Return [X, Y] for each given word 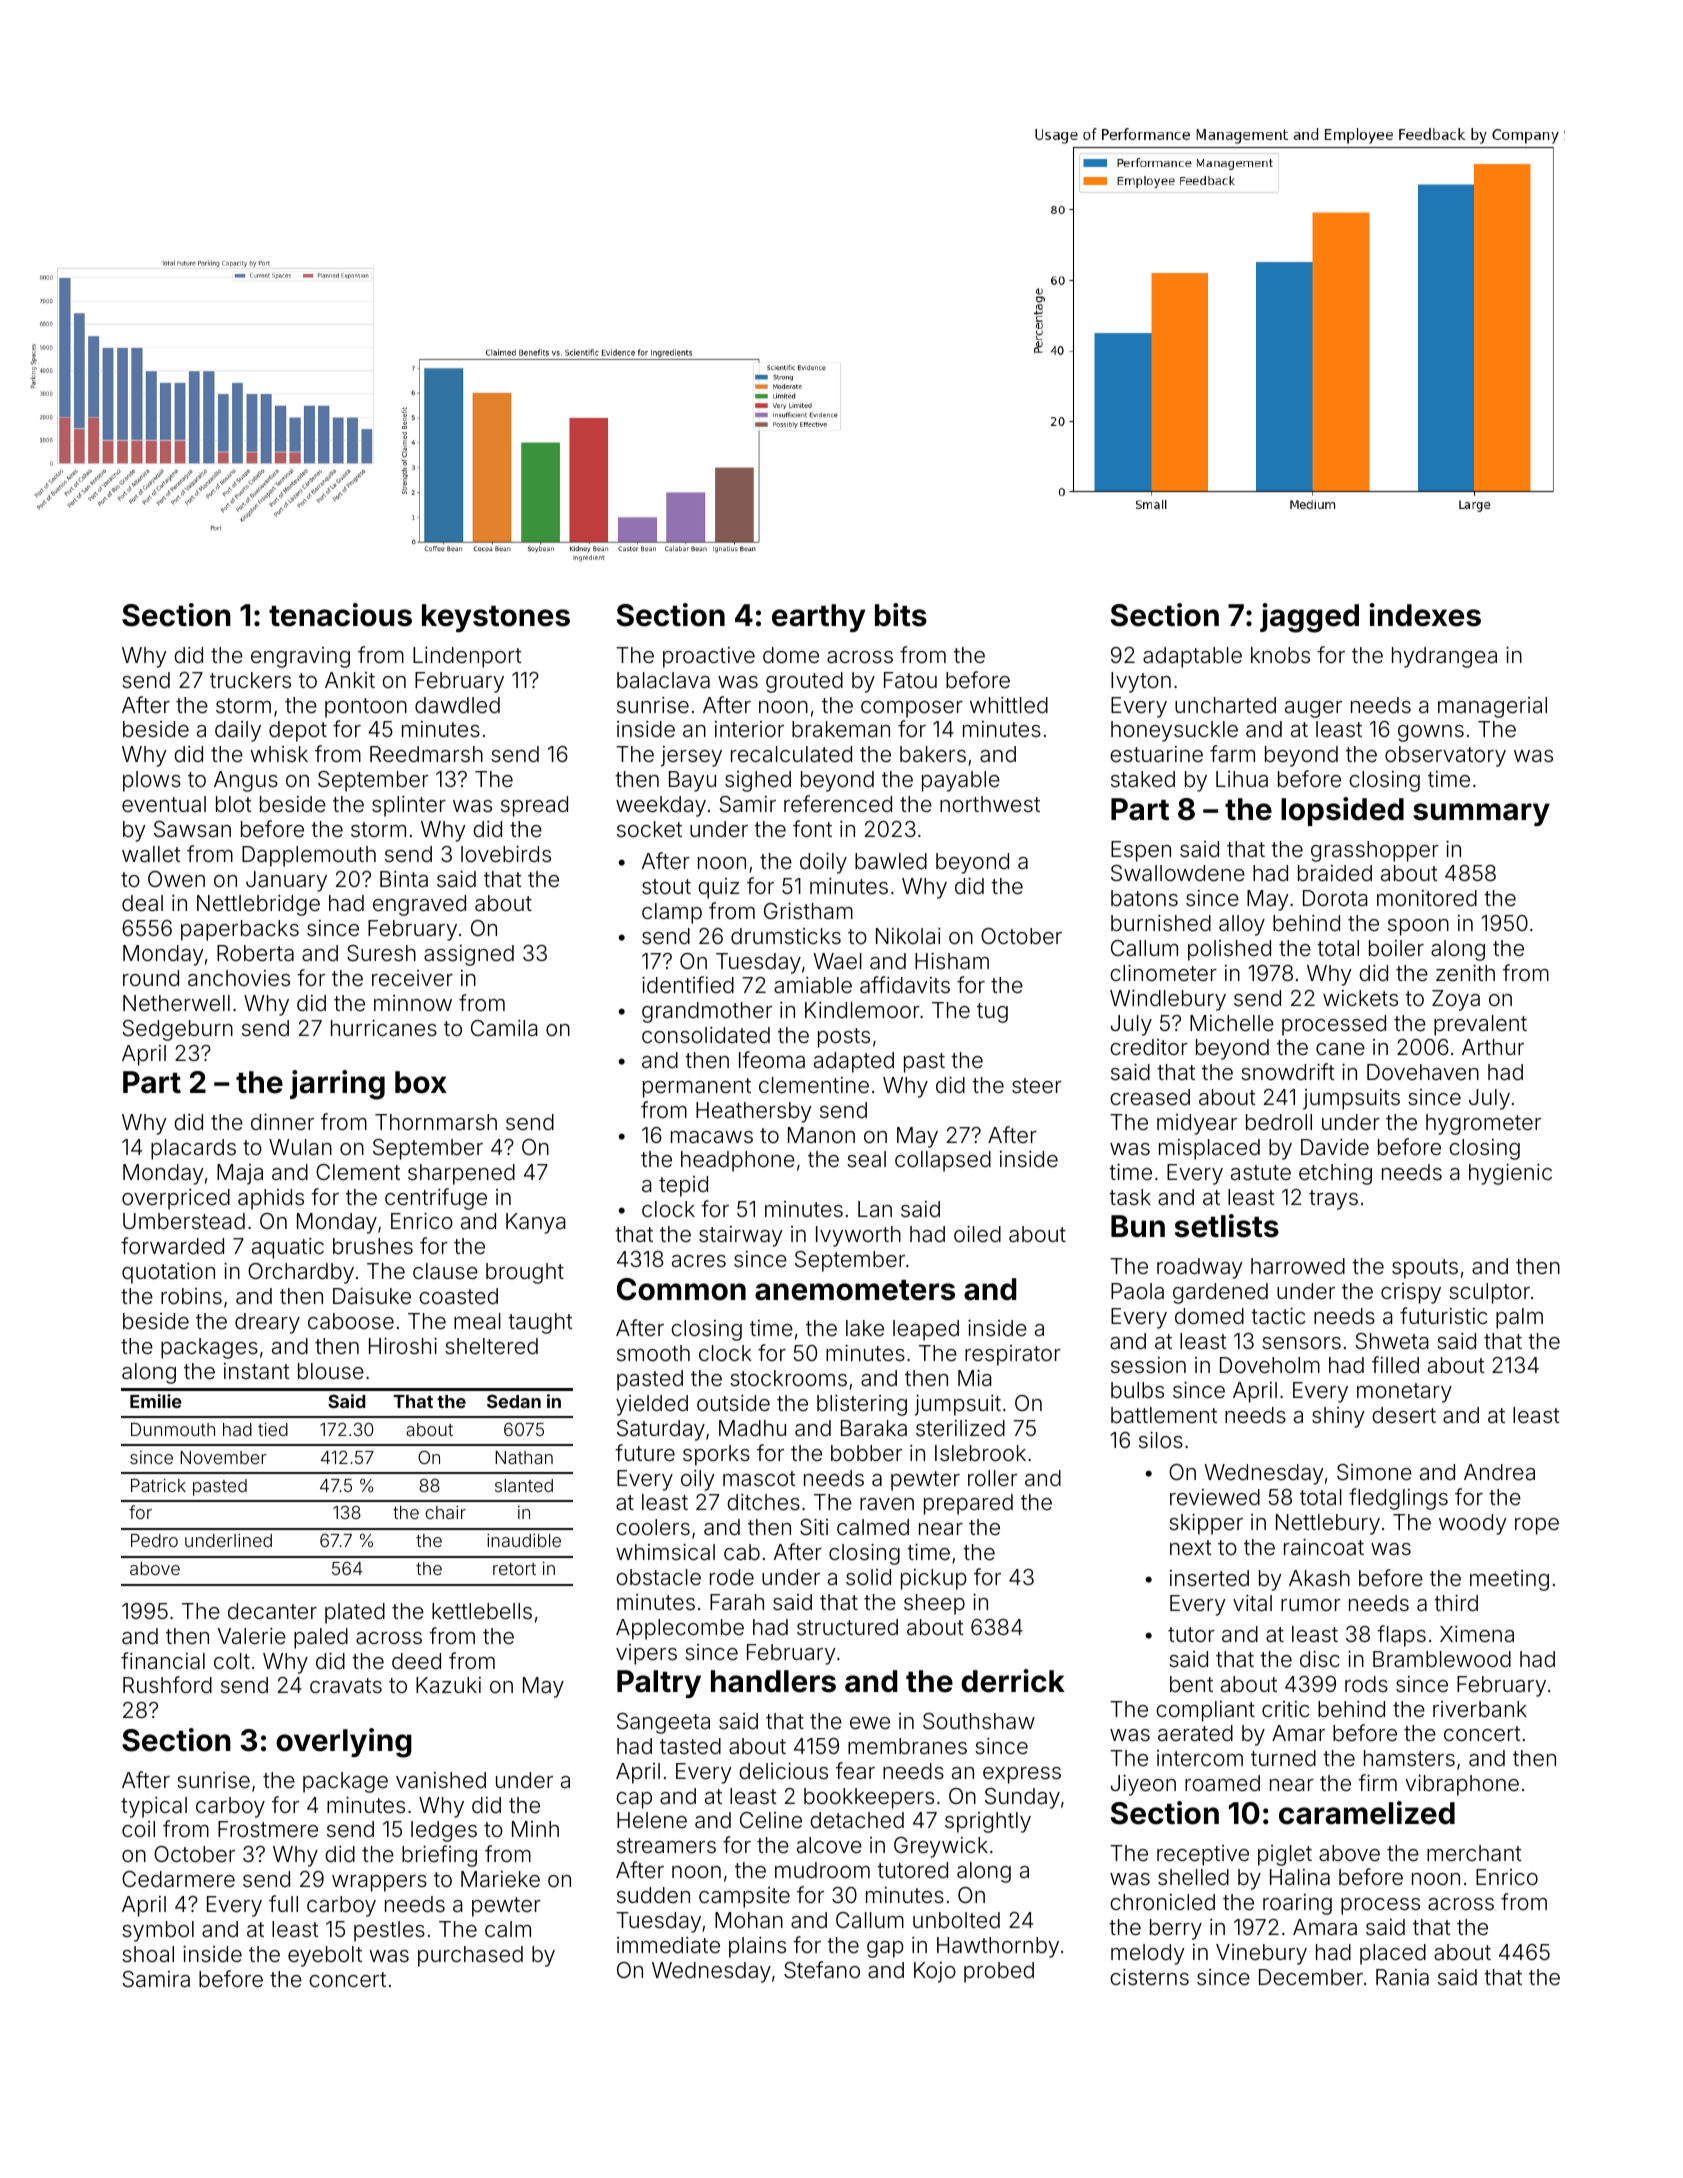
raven [887, 1504]
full [283, 1903]
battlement [1164, 1415]
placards [193, 1149]
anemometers [855, 1290]
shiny [1338, 1417]
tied [273, 1429]
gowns [1431, 733]
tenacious [340, 615]
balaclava [663, 680]
